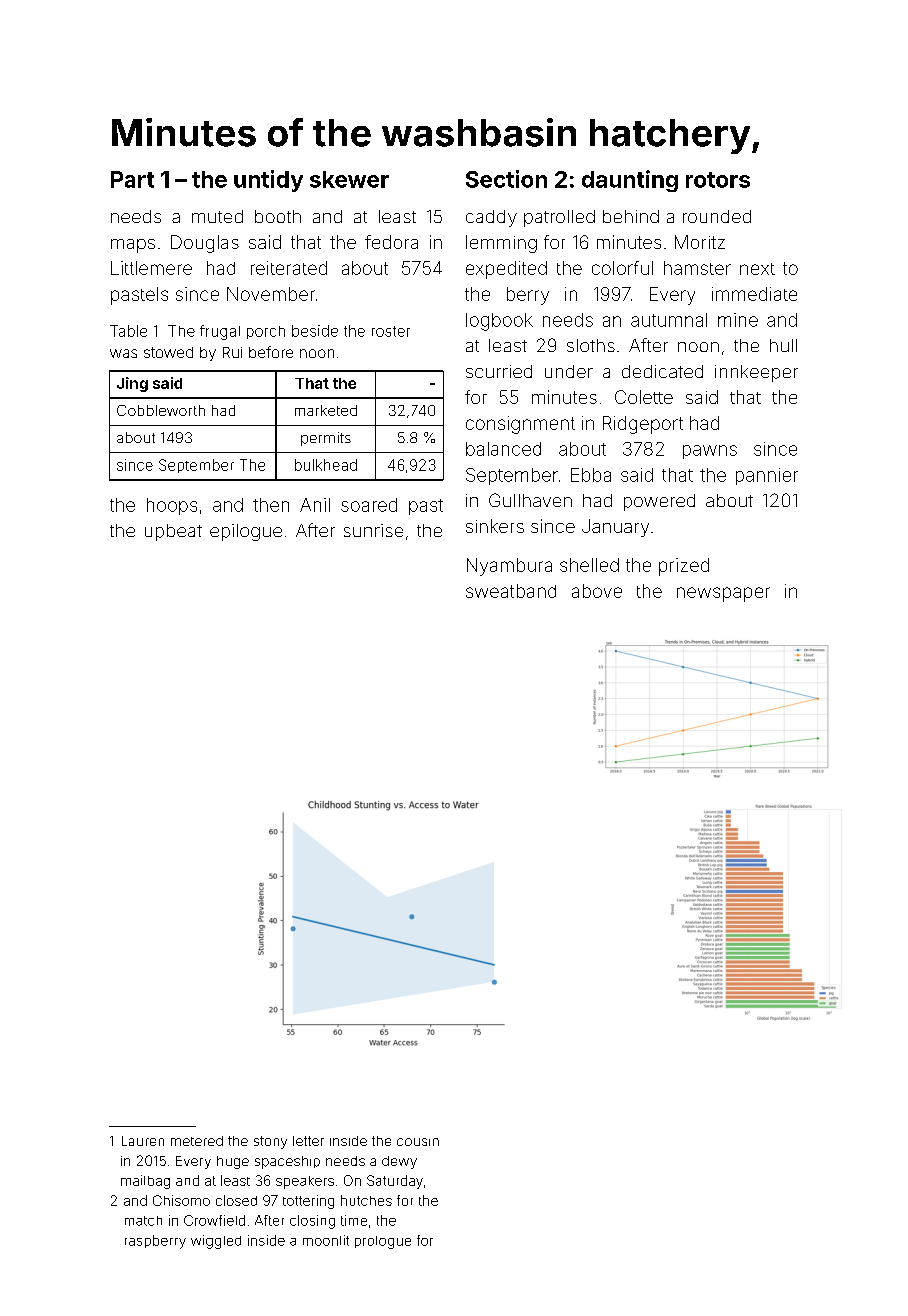  What do you see at coordinates (246, 532) in the document?
I see `epilogue` at bounding box center [246, 532].
